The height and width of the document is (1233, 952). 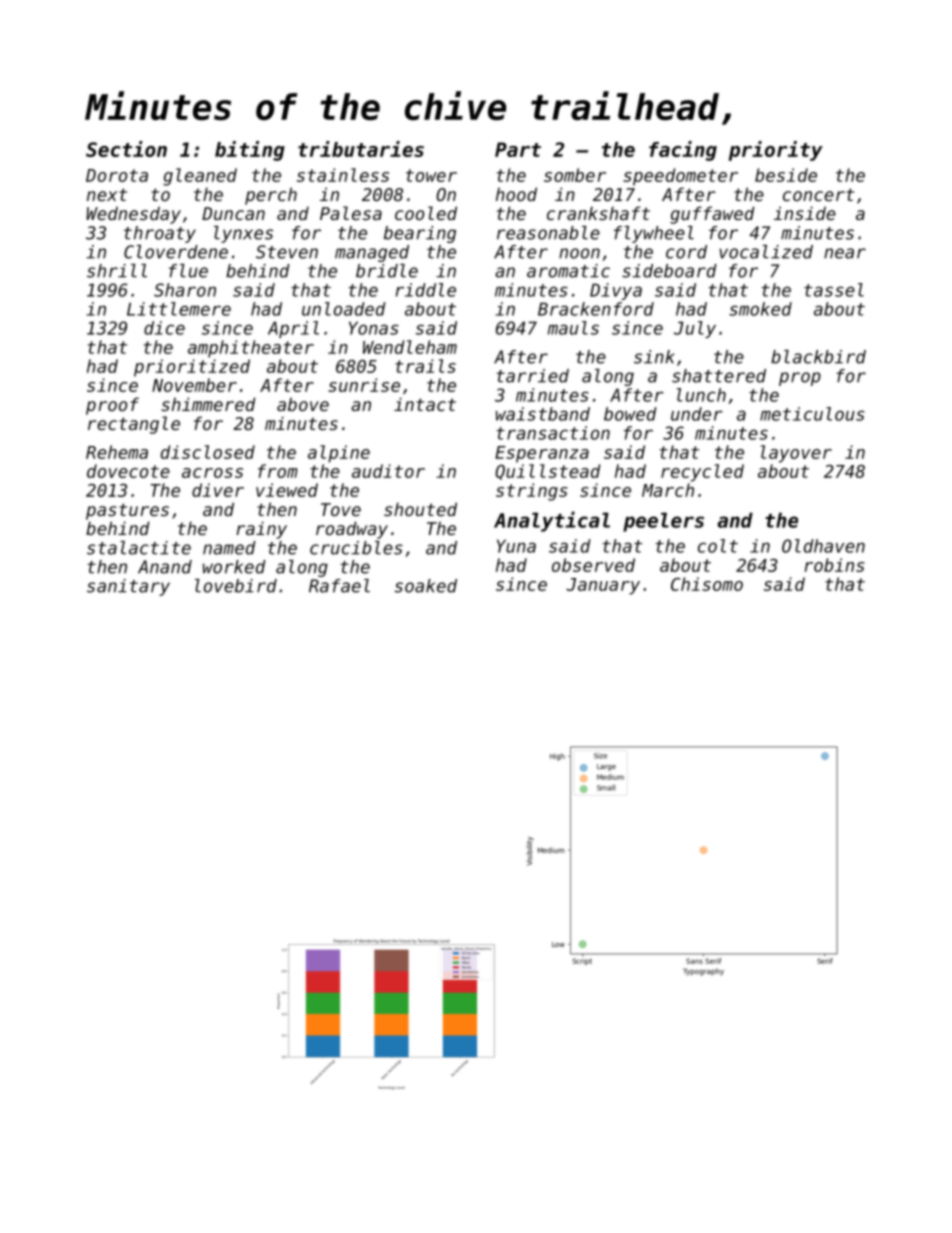 What do you see at coordinates (128, 587) in the document?
I see `sanitary` at bounding box center [128, 587].
